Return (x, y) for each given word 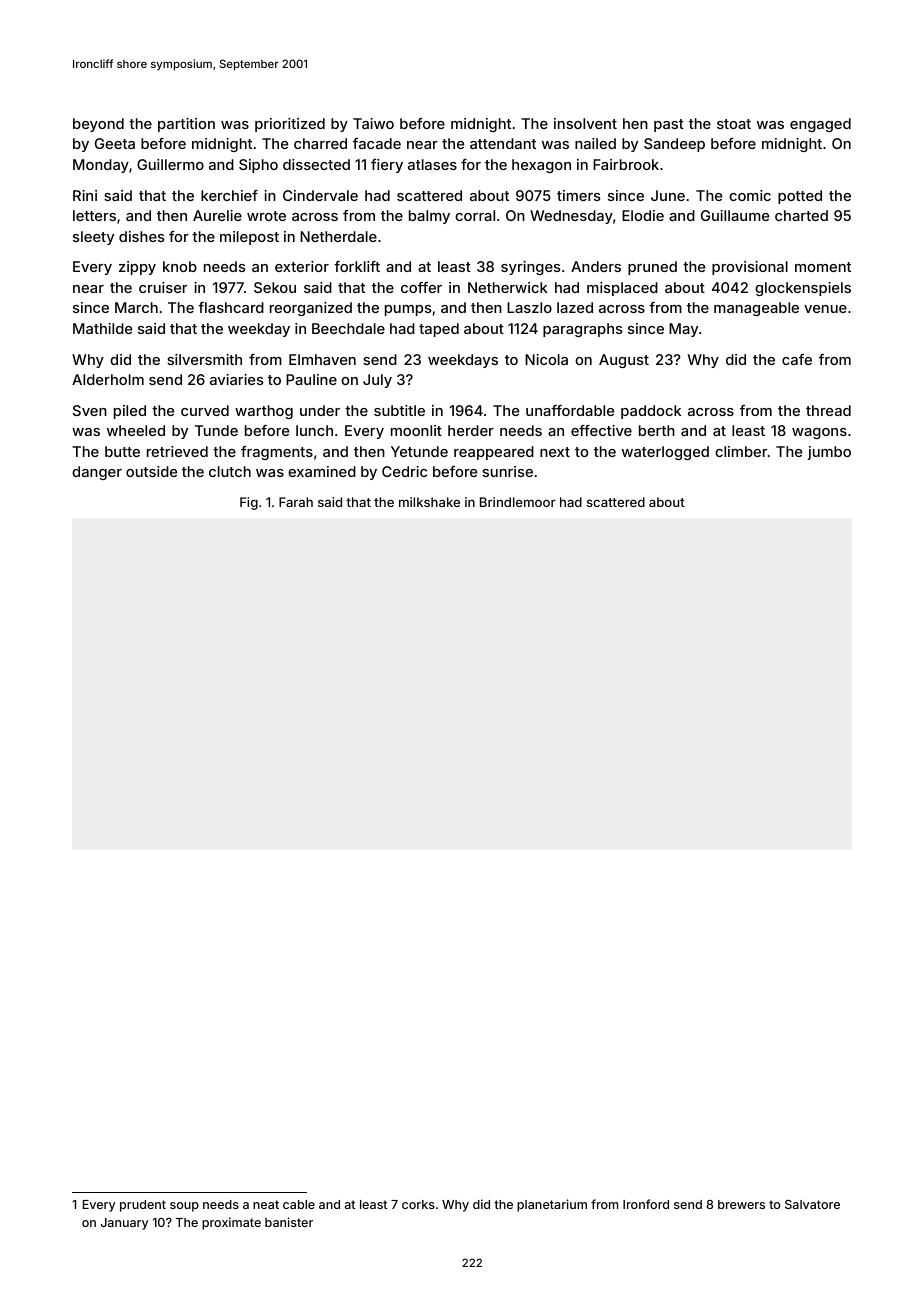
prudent (143, 1206)
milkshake (429, 502)
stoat (734, 124)
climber (741, 451)
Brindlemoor (518, 502)
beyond (98, 125)
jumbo (829, 453)
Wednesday (571, 217)
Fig (249, 503)
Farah (296, 502)
